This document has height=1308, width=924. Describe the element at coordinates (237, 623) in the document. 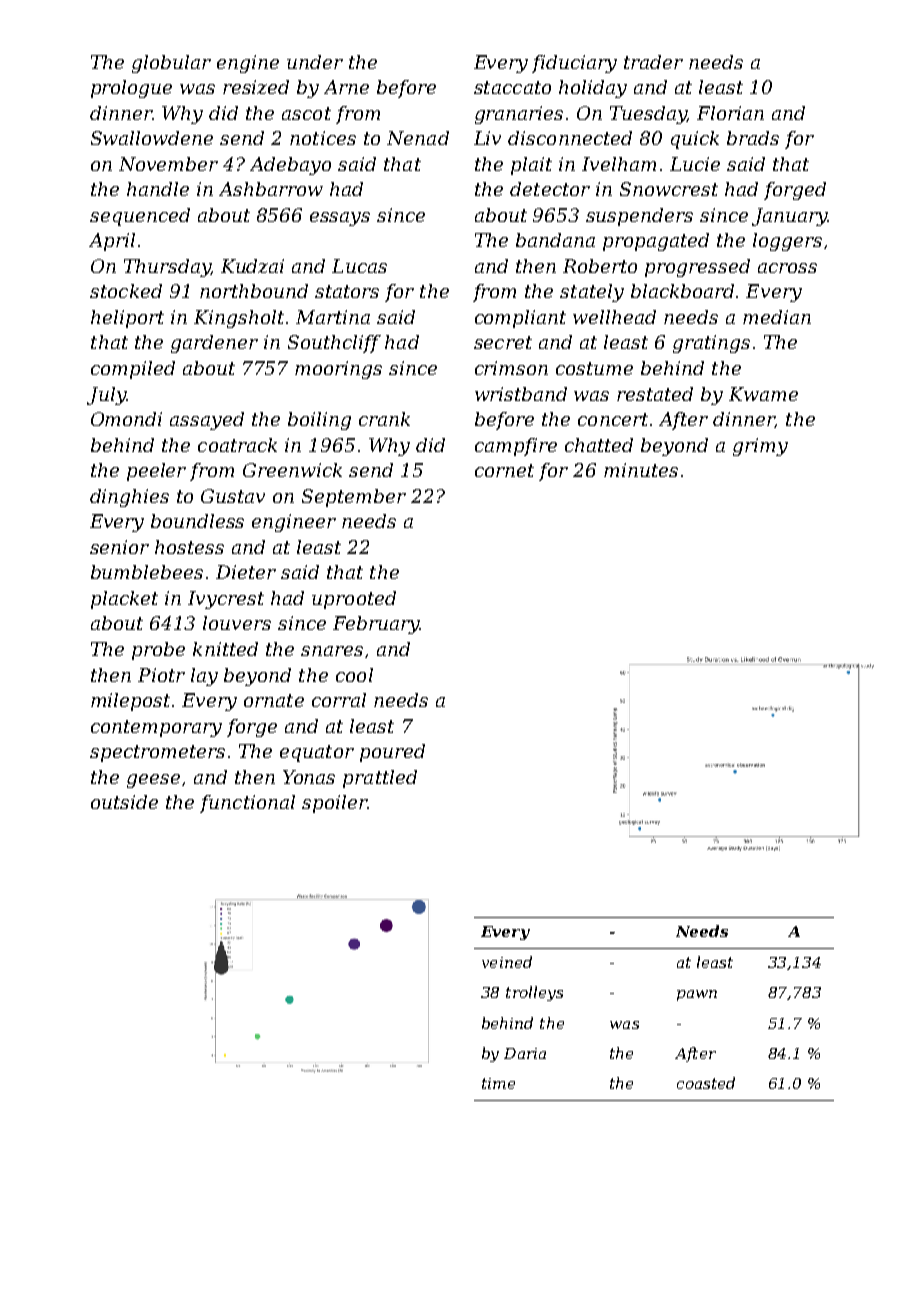

I see `louvers` at that location.
